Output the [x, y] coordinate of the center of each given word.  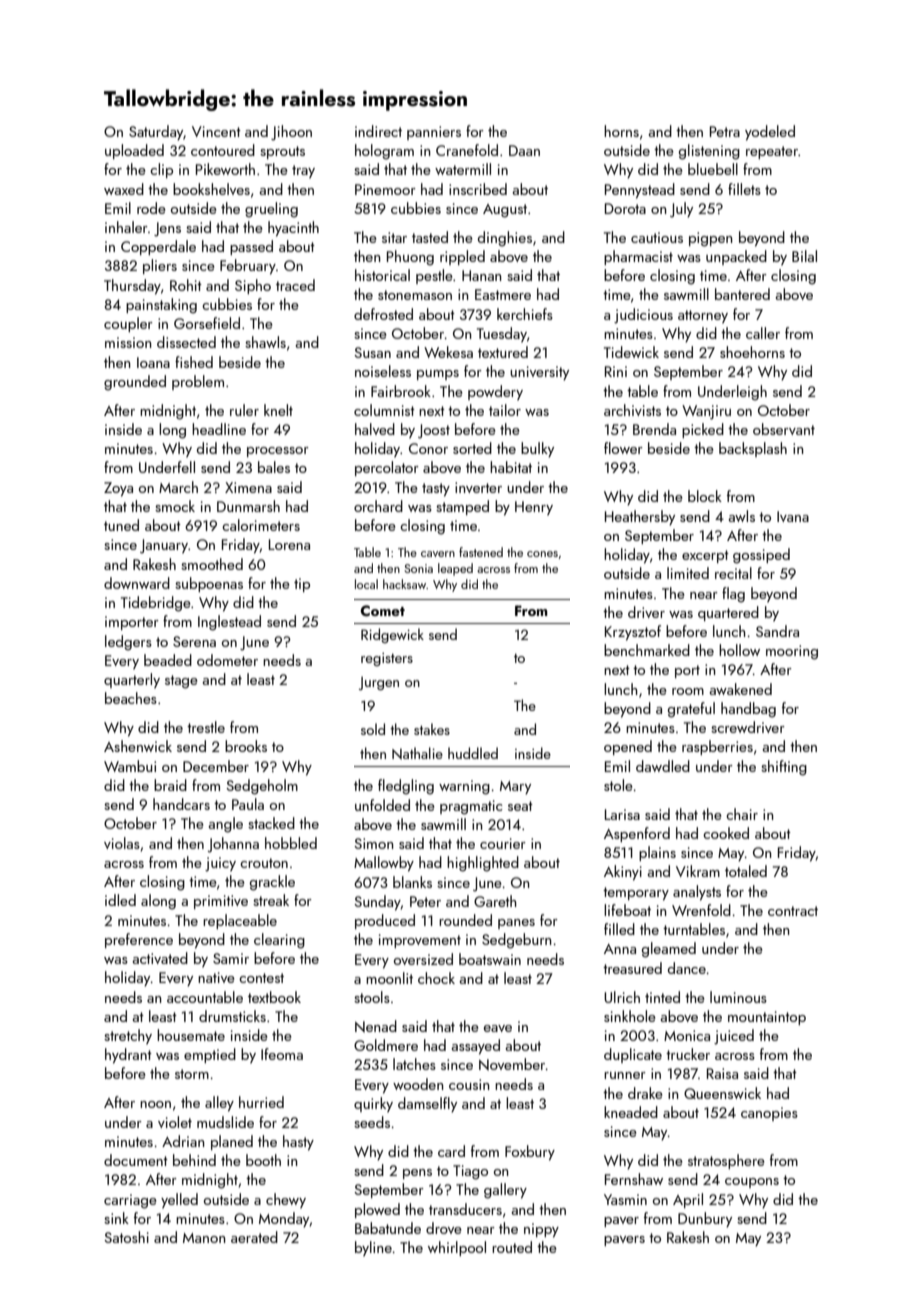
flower [623, 448]
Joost [434, 431]
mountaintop [767, 1018]
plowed [377, 1210]
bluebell [713, 169]
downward [137, 583]
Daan [524, 150]
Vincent [216, 131]
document [136, 1160]
